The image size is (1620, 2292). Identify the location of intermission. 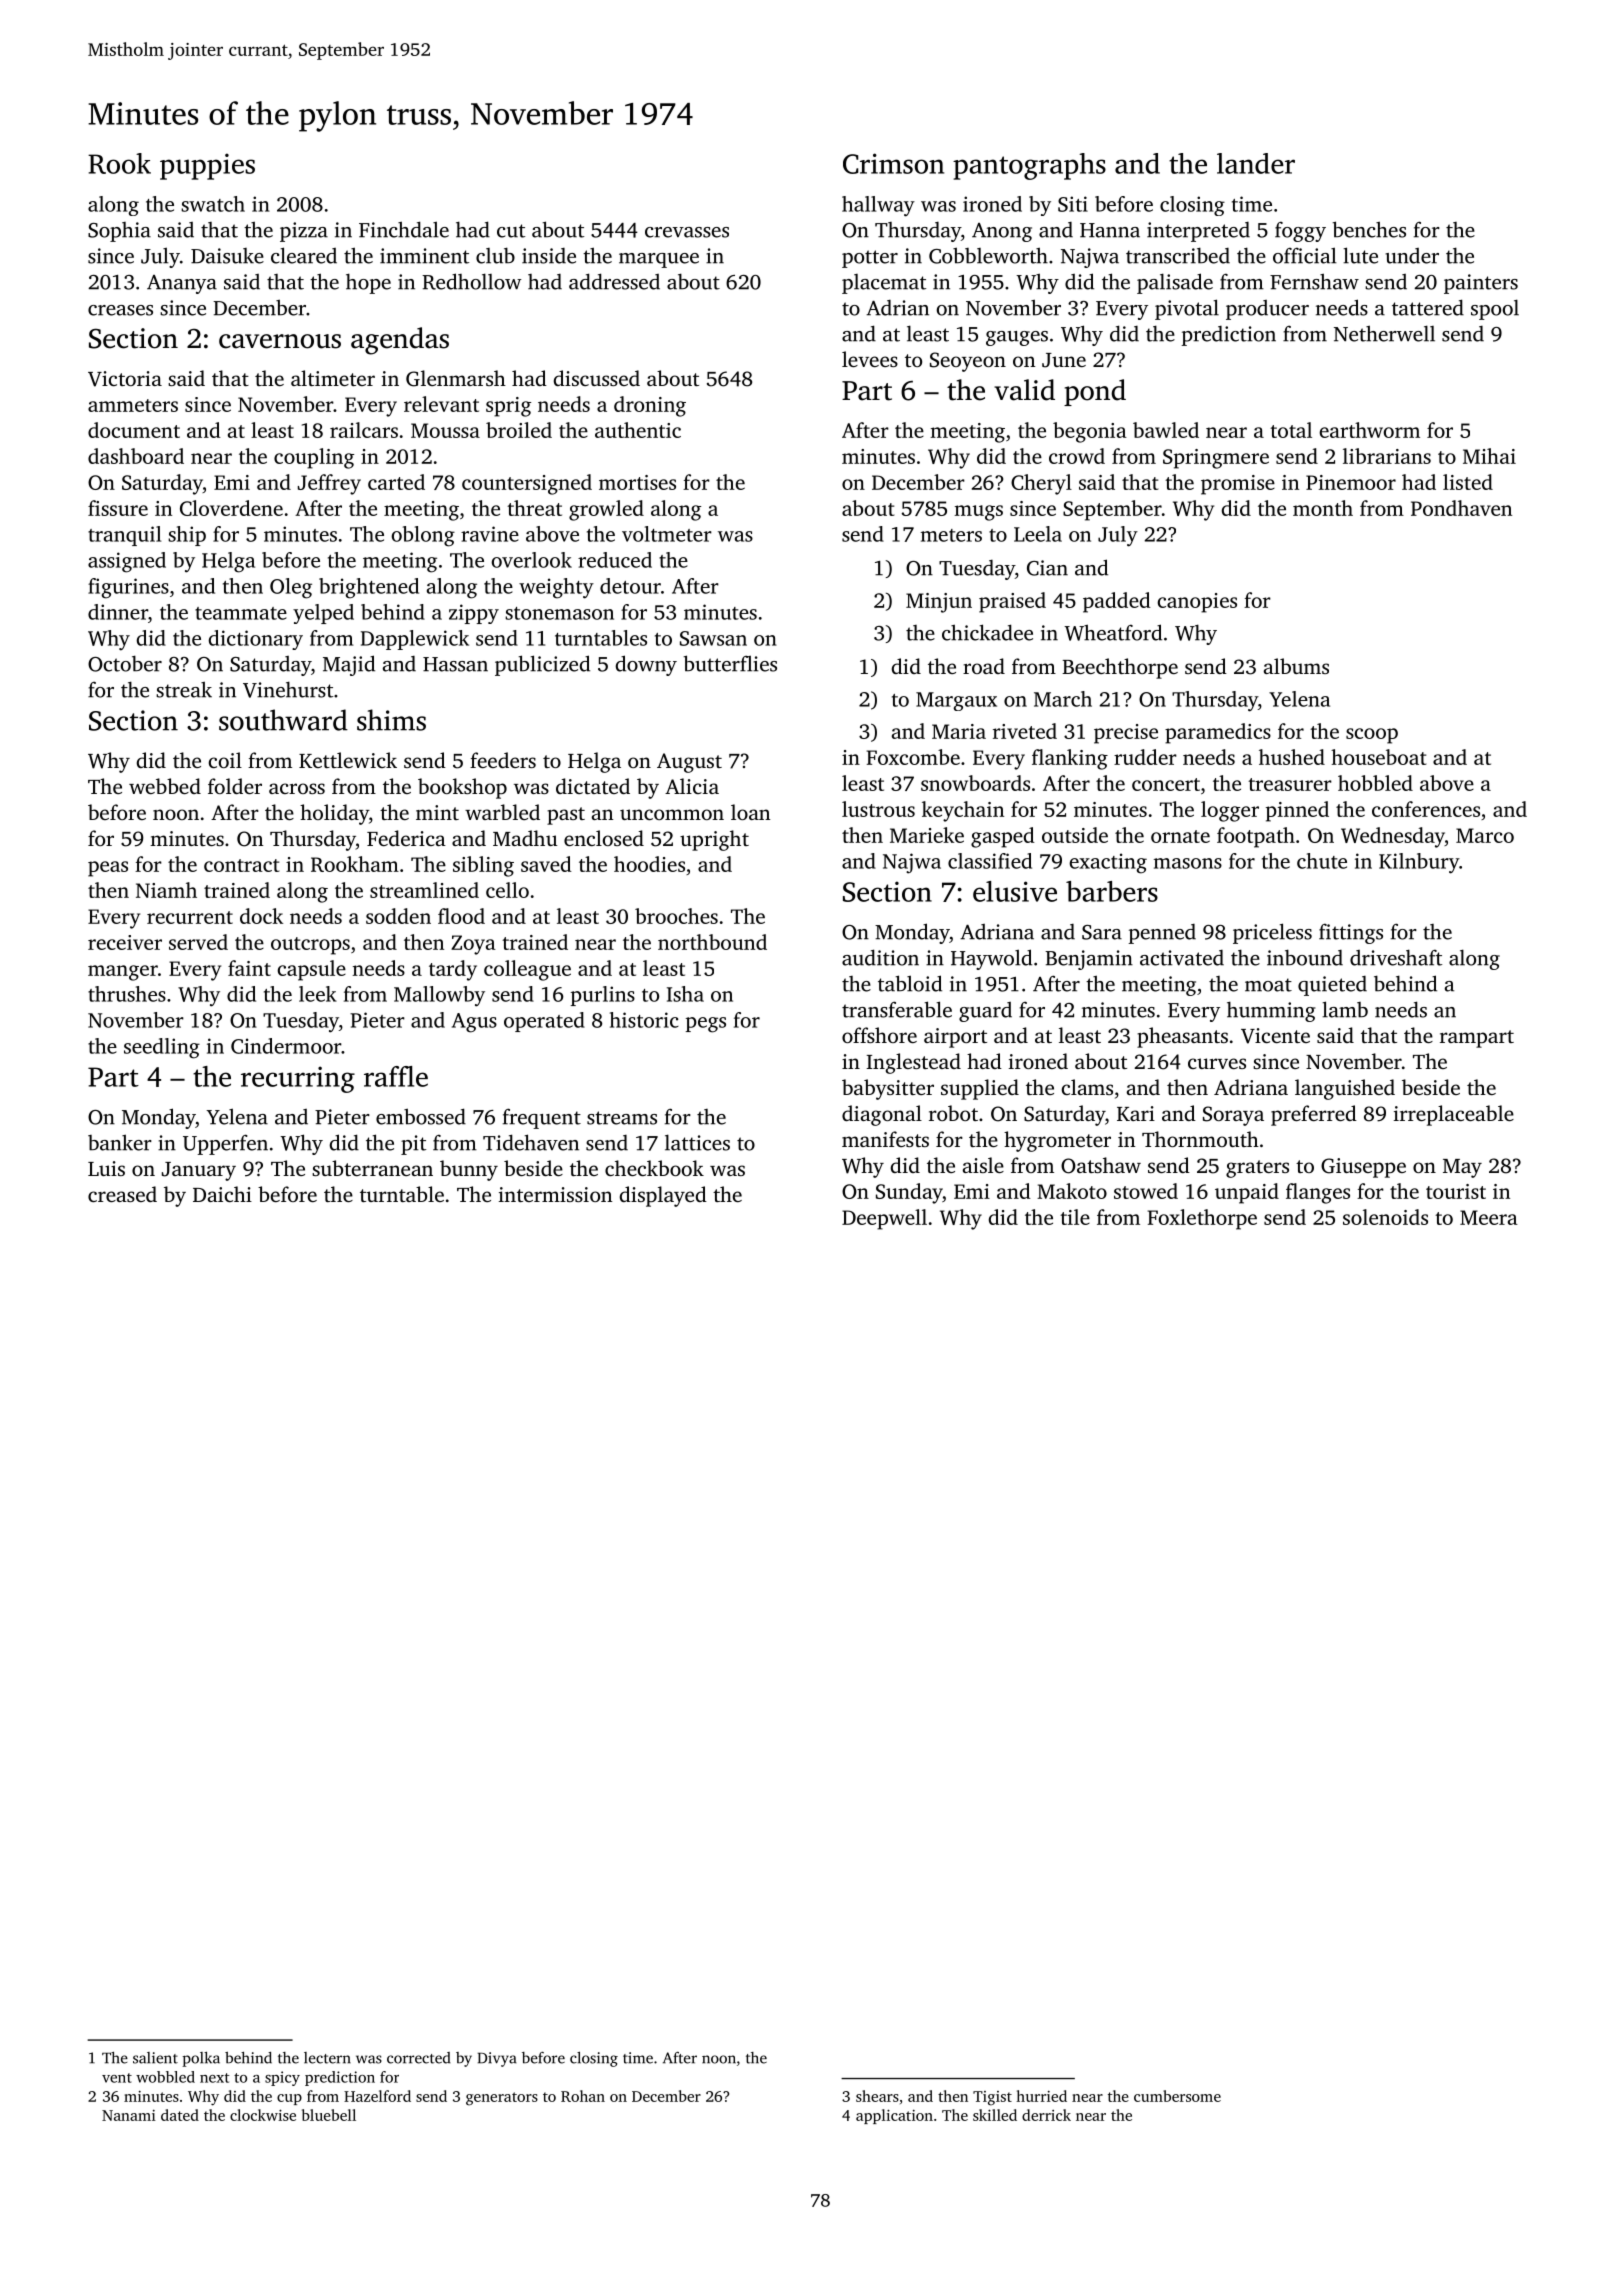
(555, 1194).
